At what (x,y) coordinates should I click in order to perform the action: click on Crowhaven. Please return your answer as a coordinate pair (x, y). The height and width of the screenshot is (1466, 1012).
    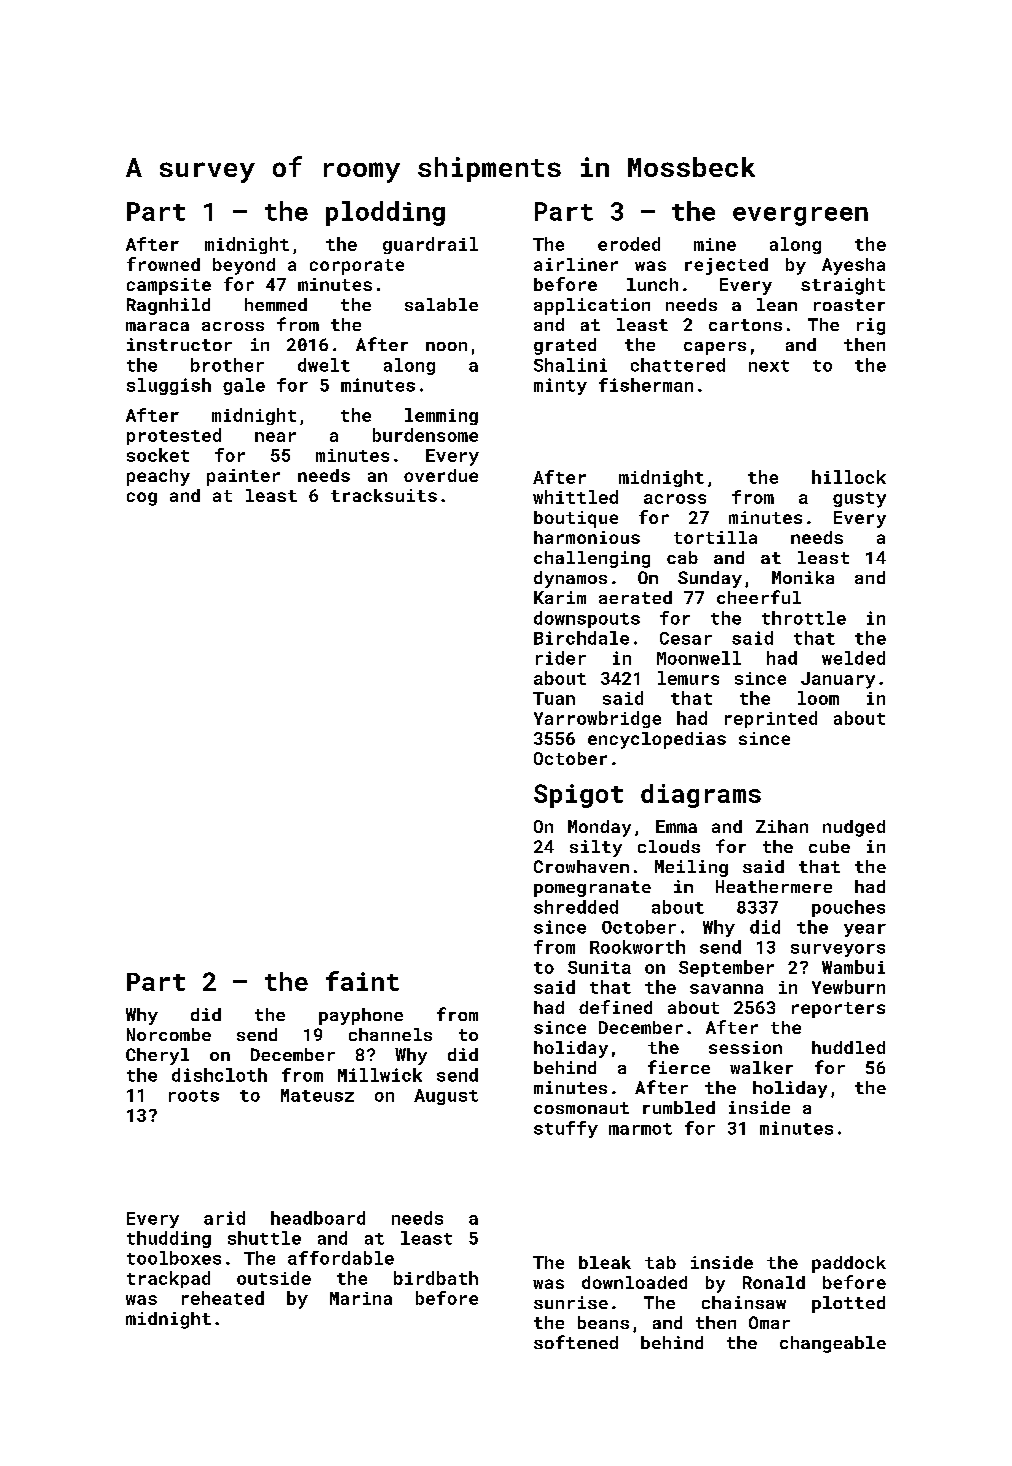
    Looking at the image, I should click on (581, 866).
